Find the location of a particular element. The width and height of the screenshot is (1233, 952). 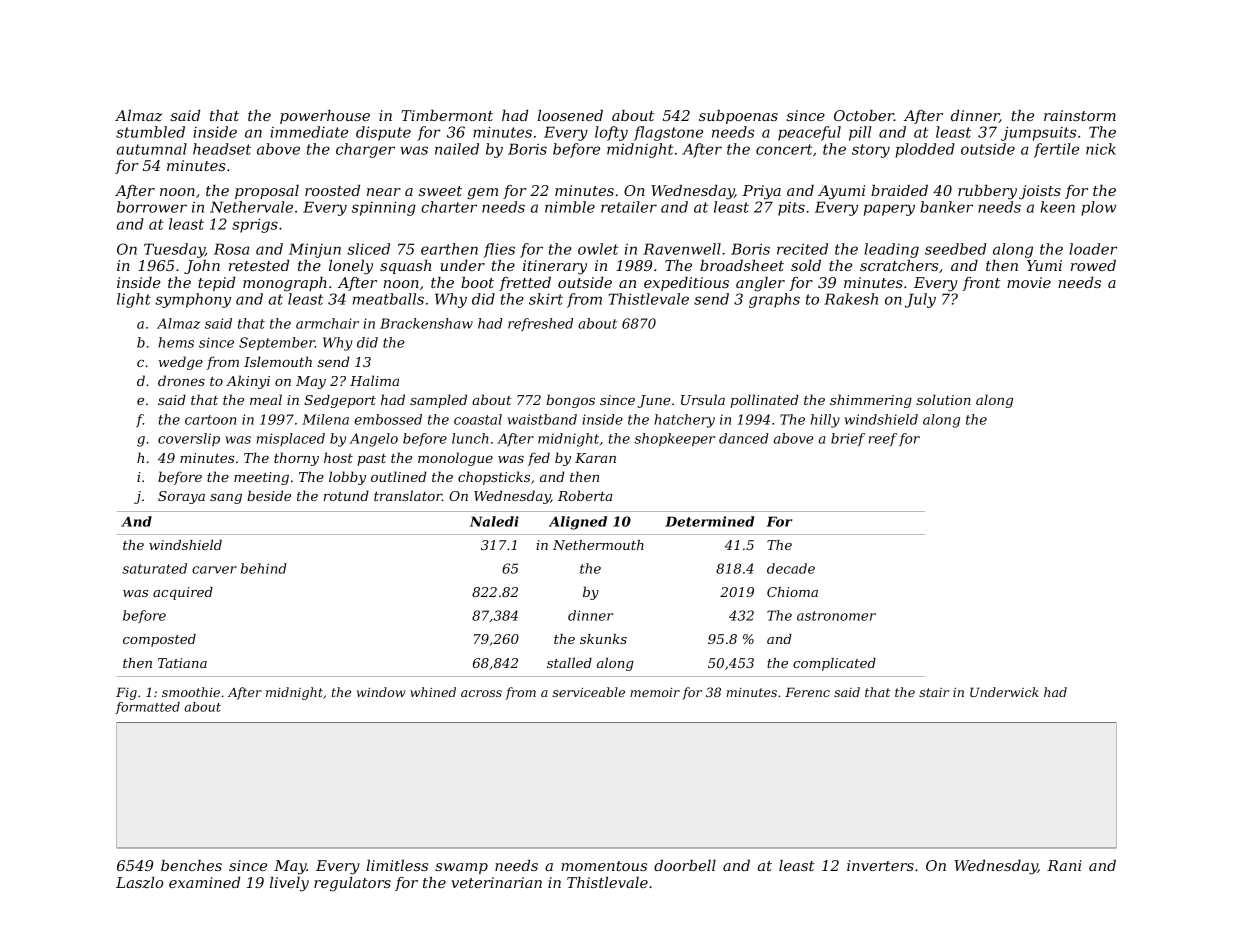

October is located at coordinates (864, 115).
